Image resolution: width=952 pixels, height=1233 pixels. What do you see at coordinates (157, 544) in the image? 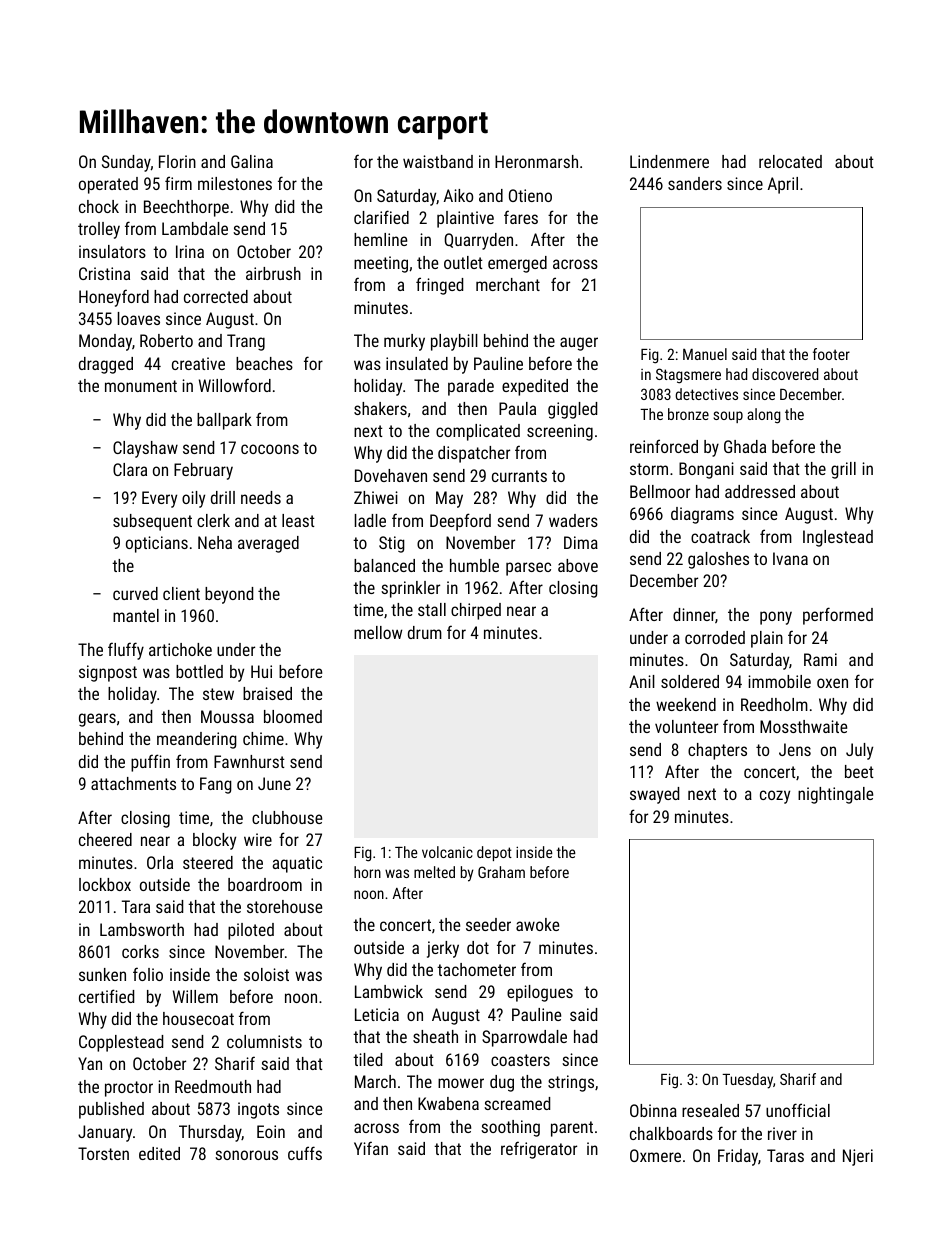
I see `opticians` at bounding box center [157, 544].
